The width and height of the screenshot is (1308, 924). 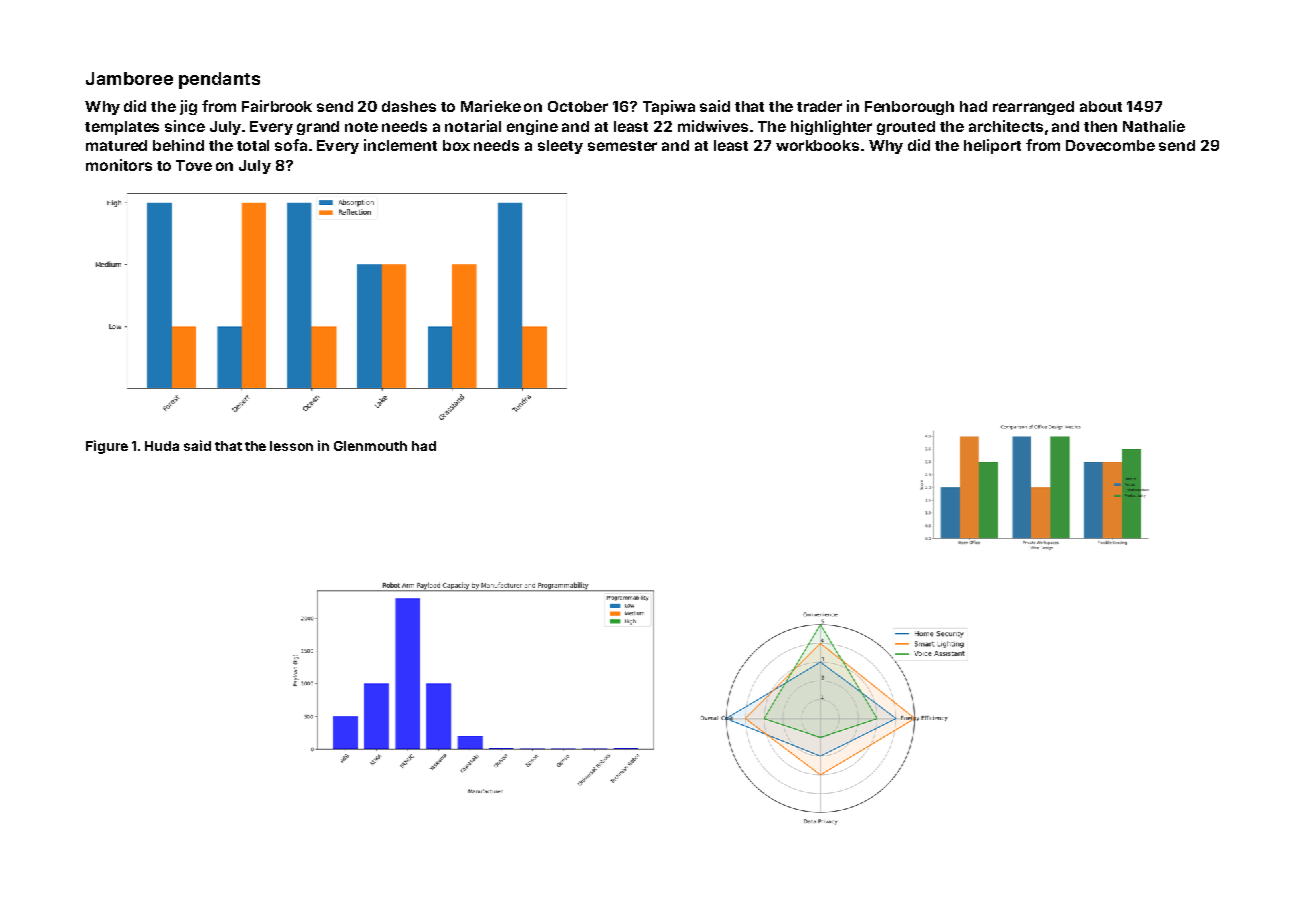 What do you see at coordinates (162, 446) in the screenshot?
I see `Huda` at bounding box center [162, 446].
